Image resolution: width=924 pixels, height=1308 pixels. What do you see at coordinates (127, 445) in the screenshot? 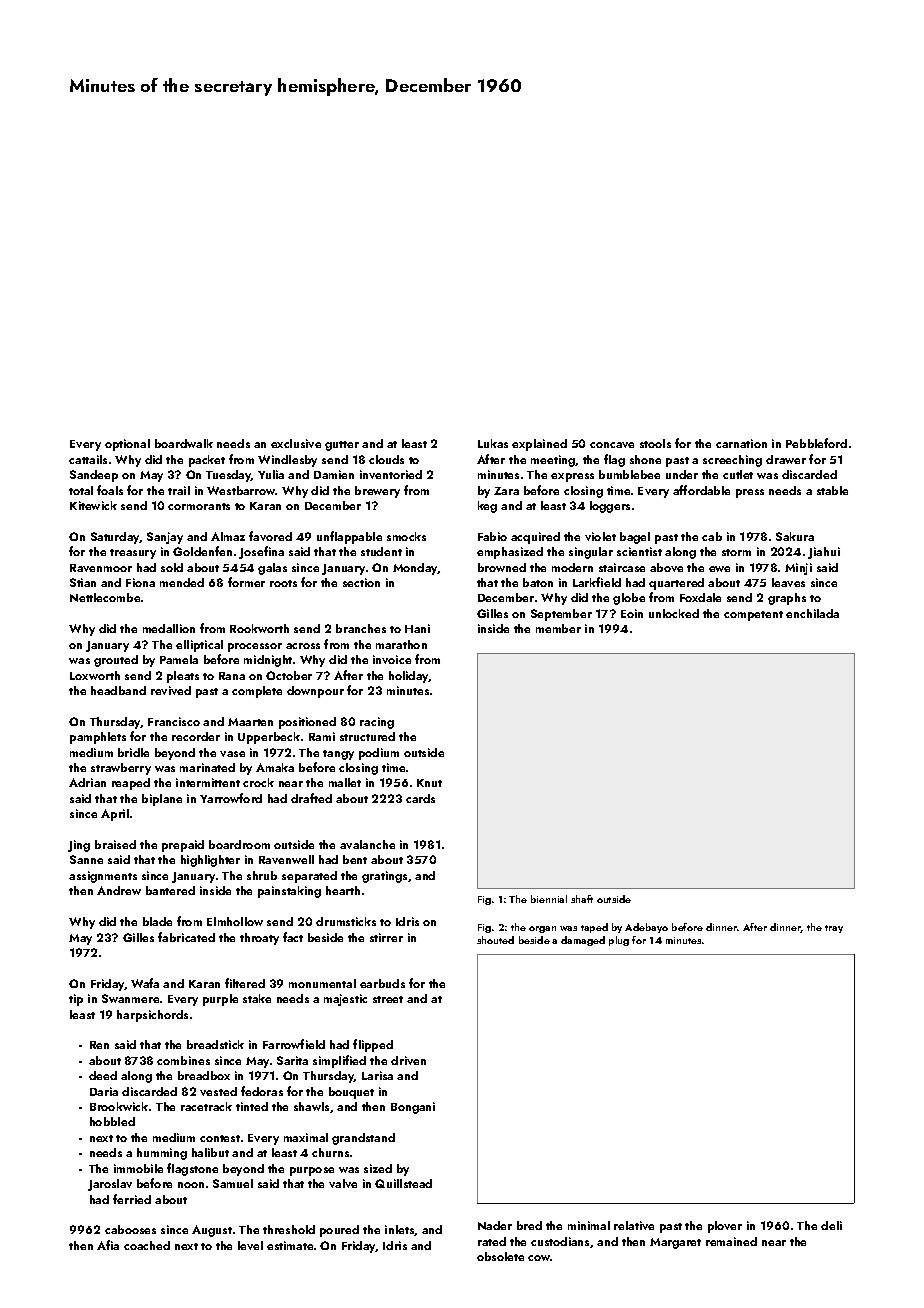
I see `optional` at bounding box center [127, 445].
